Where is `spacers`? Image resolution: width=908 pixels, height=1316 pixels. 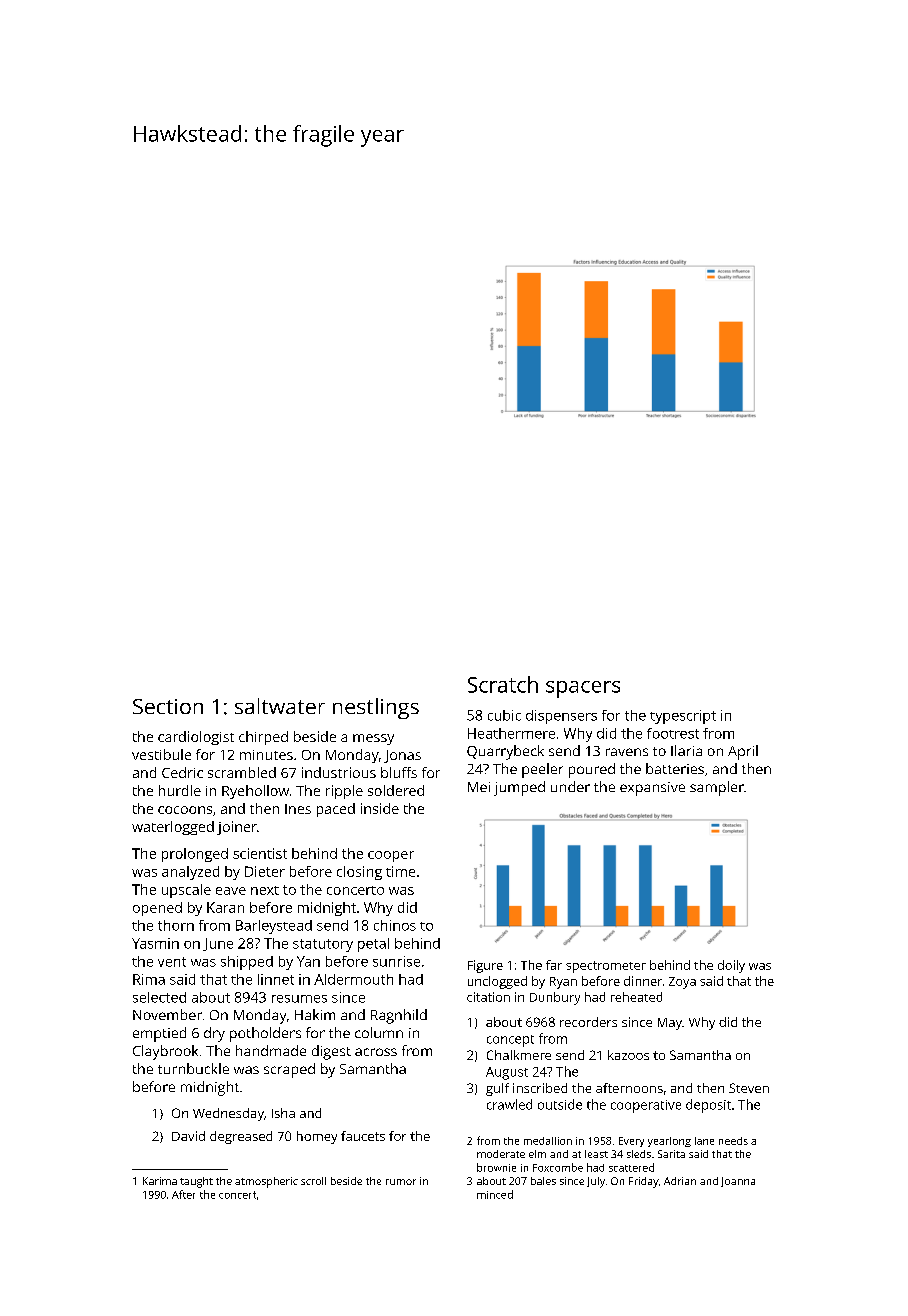 spacers is located at coordinates (583, 689).
